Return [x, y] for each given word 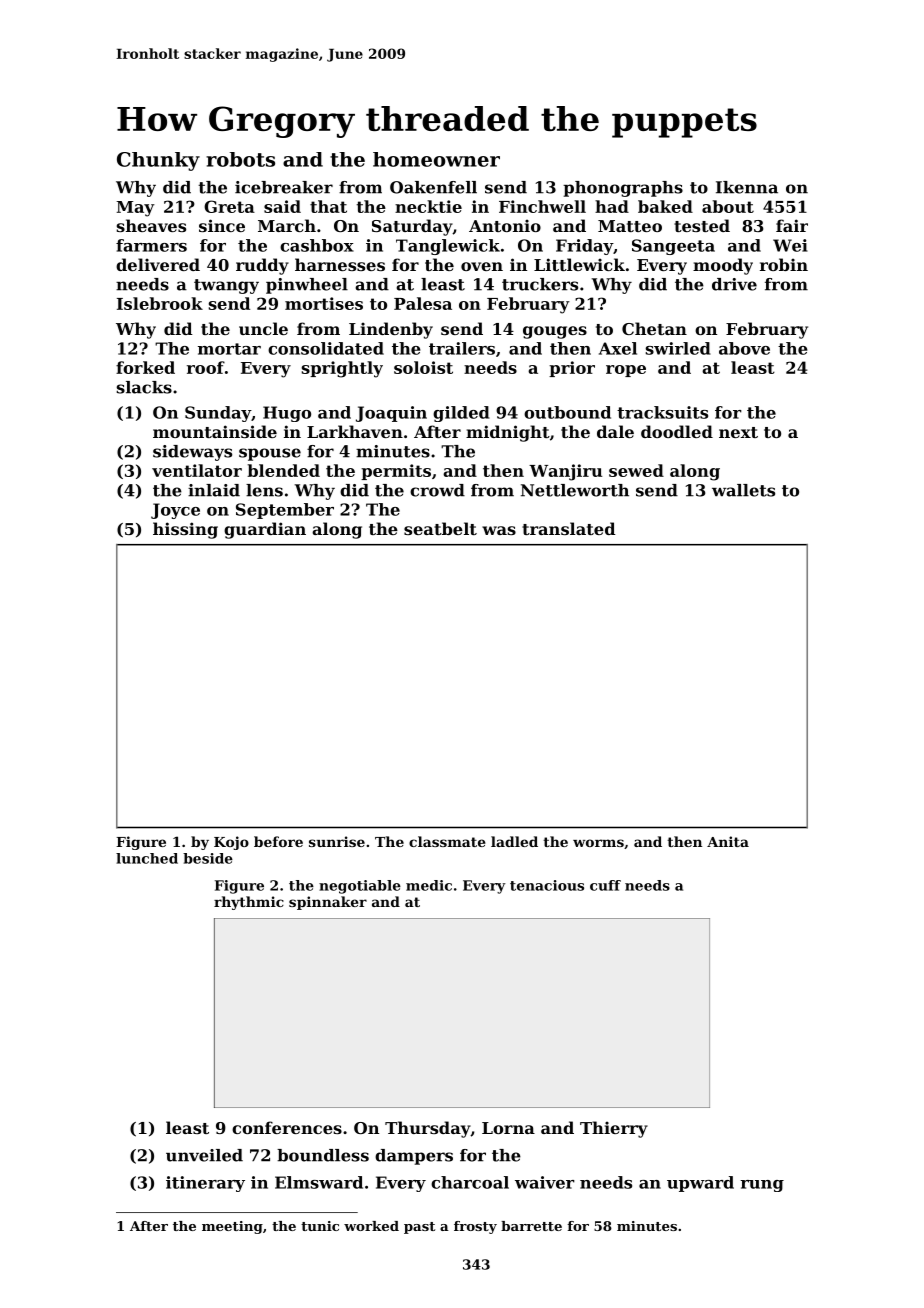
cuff [605, 885]
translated [569, 528]
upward [700, 1184]
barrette [531, 1226]
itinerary [205, 1184]
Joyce [175, 511]
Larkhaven [355, 431]
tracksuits [662, 412]
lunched [147, 858]
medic [429, 885]
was [499, 530]
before [278, 841]
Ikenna [747, 187]
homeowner [436, 159]
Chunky [158, 161]
